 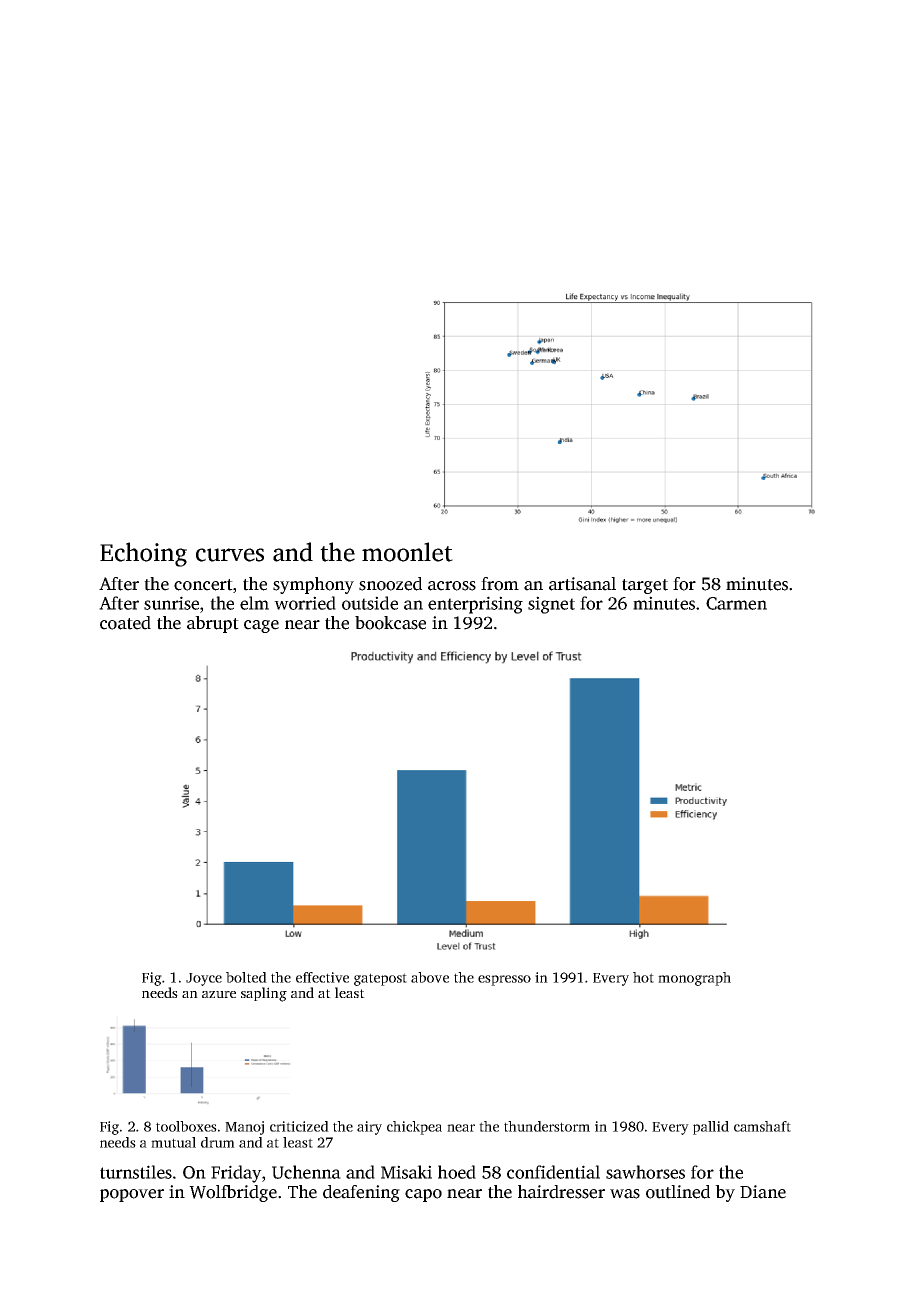 What do you see at coordinates (694, 979) in the document?
I see `monograph` at bounding box center [694, 979].
